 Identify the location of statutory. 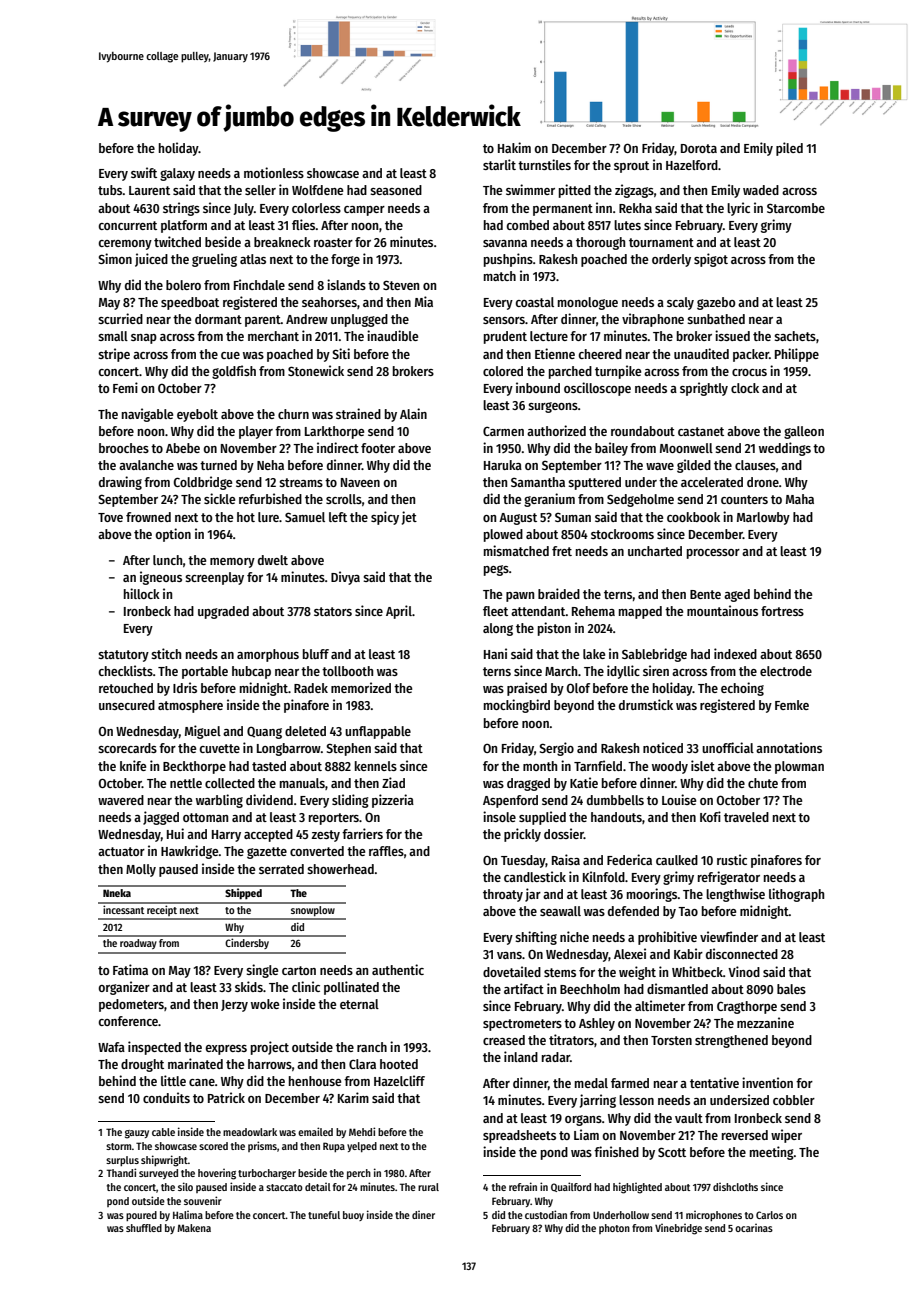
(123, 656).
